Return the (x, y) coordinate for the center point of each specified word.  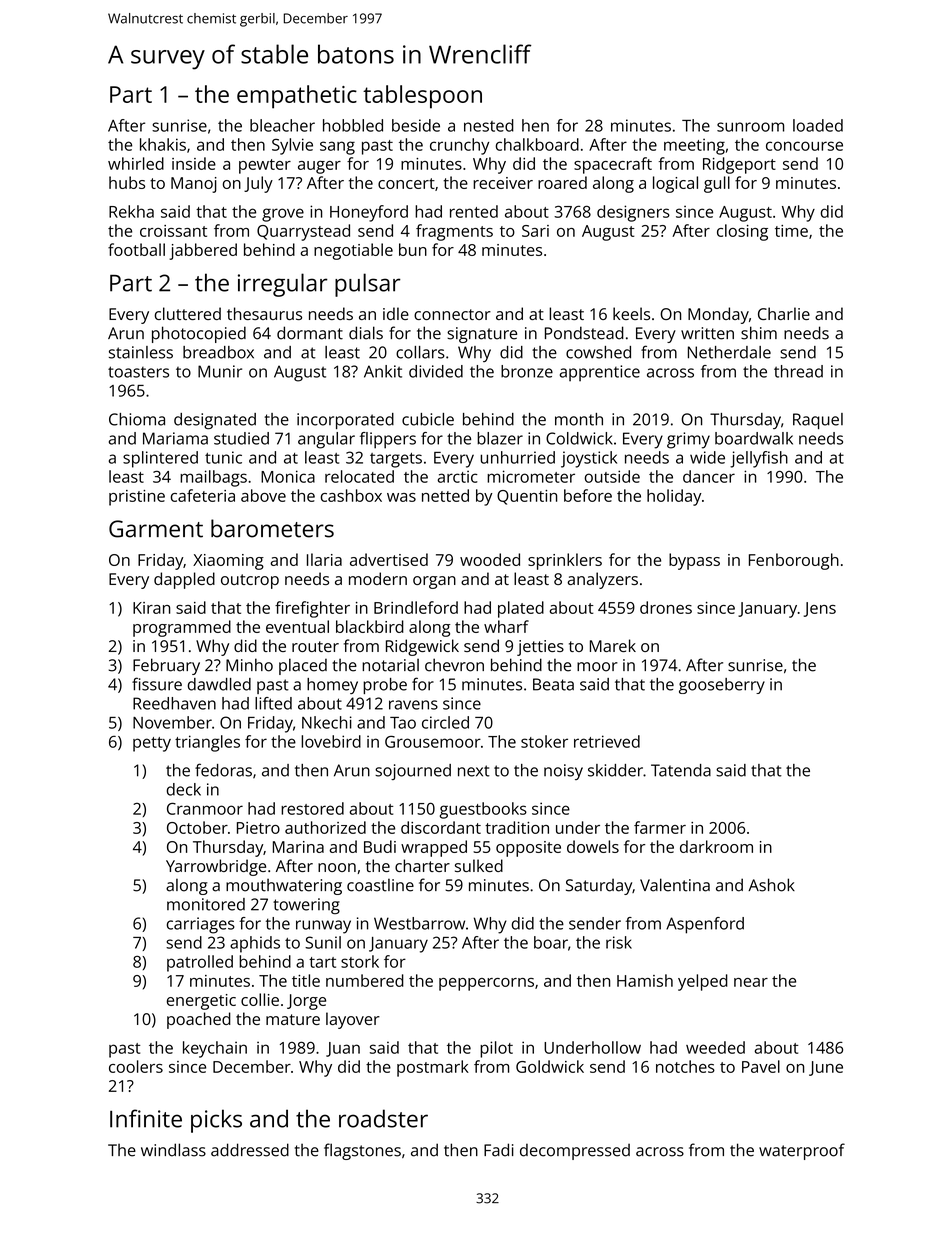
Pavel (761, 1066)
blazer (500, 438)
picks (216, 1121)
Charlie (784, 313)
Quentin (527, 497)
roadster (383, 1118)
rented (474, 211)
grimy (688, 440)
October (197, 827)
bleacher (282, 125)
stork (360, 961)
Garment (156, 529)
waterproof (802, 1151)
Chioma (137, 419)
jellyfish (759, 459)
